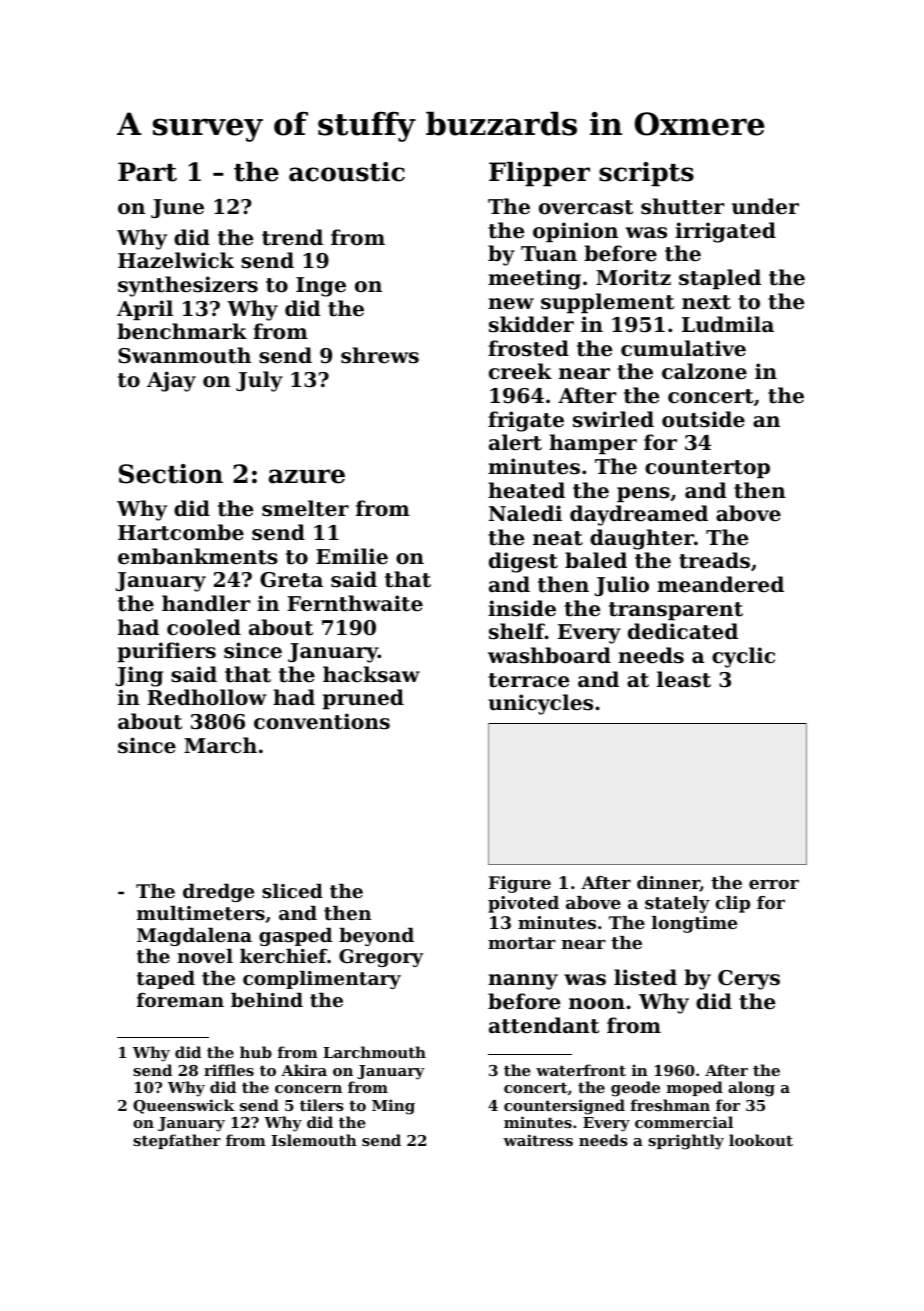  I want to click on Flipper, so click(539, 174).
